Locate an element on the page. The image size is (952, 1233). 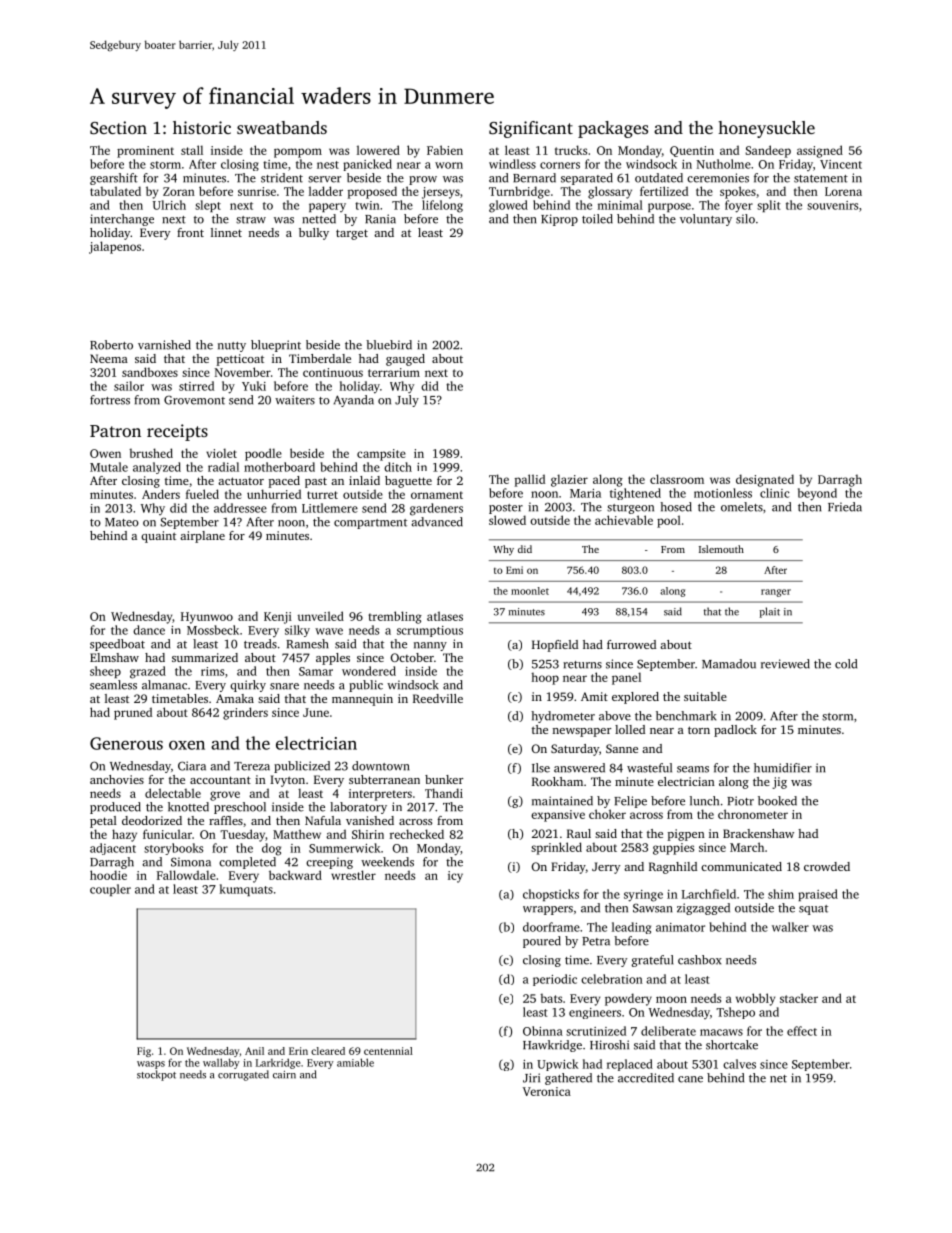
Hyunwoo is located at coordinates (207, 618).
